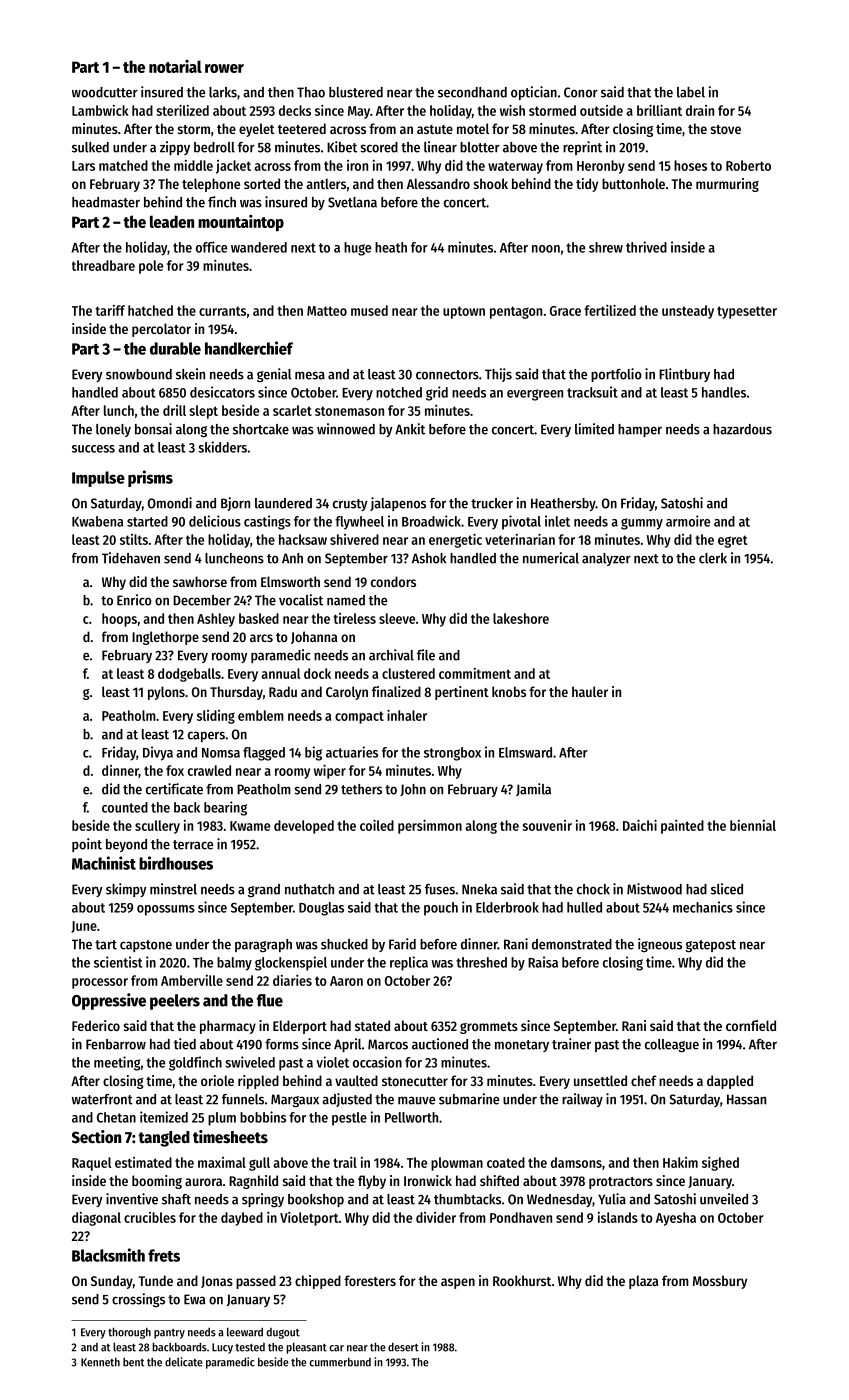 The image size is (849, 1400). I want to click on strongbox, so click(452, 754).
